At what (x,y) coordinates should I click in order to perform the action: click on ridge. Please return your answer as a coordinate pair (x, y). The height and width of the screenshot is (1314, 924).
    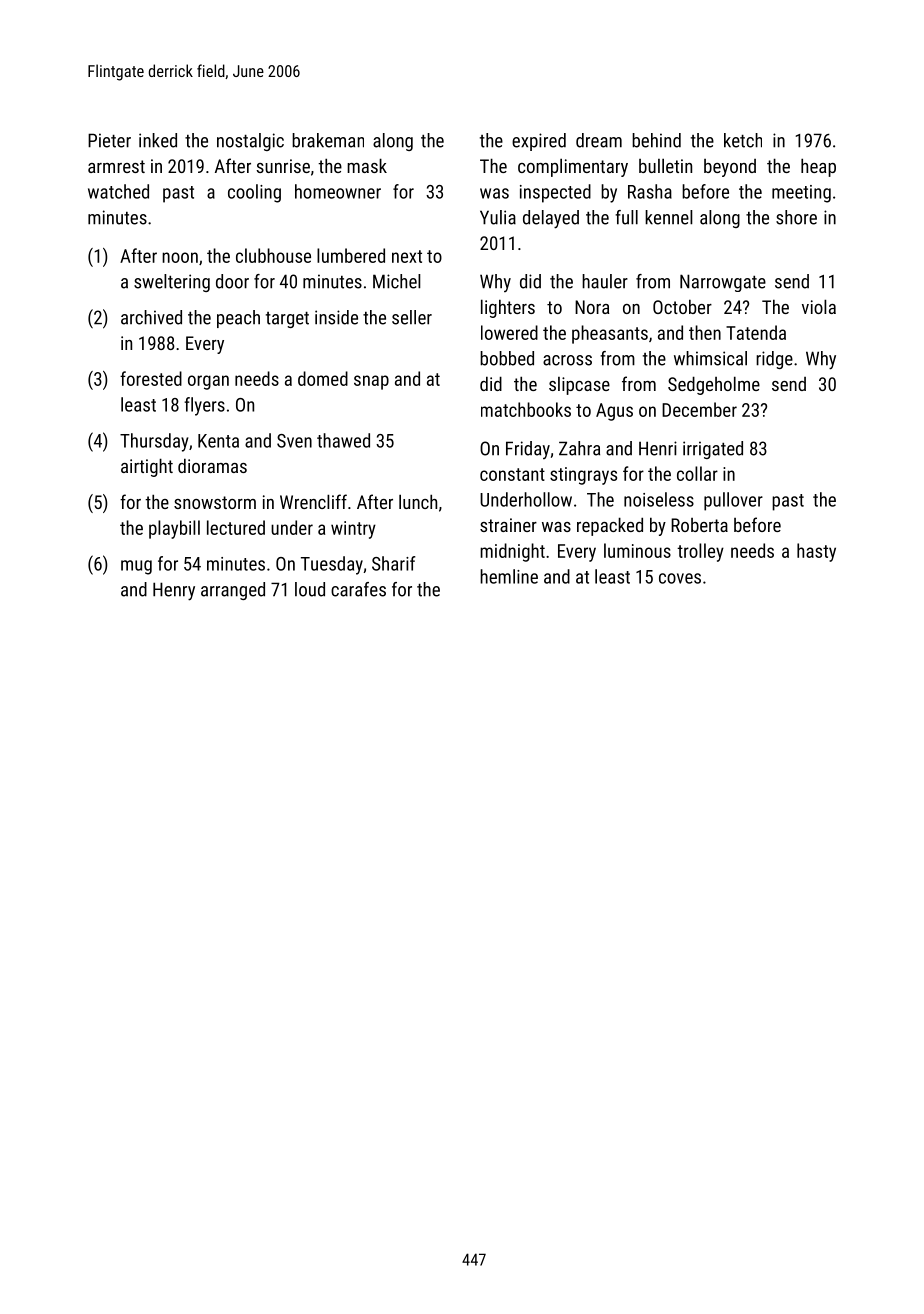
    Looking at the image, I should click on (774, 360).
